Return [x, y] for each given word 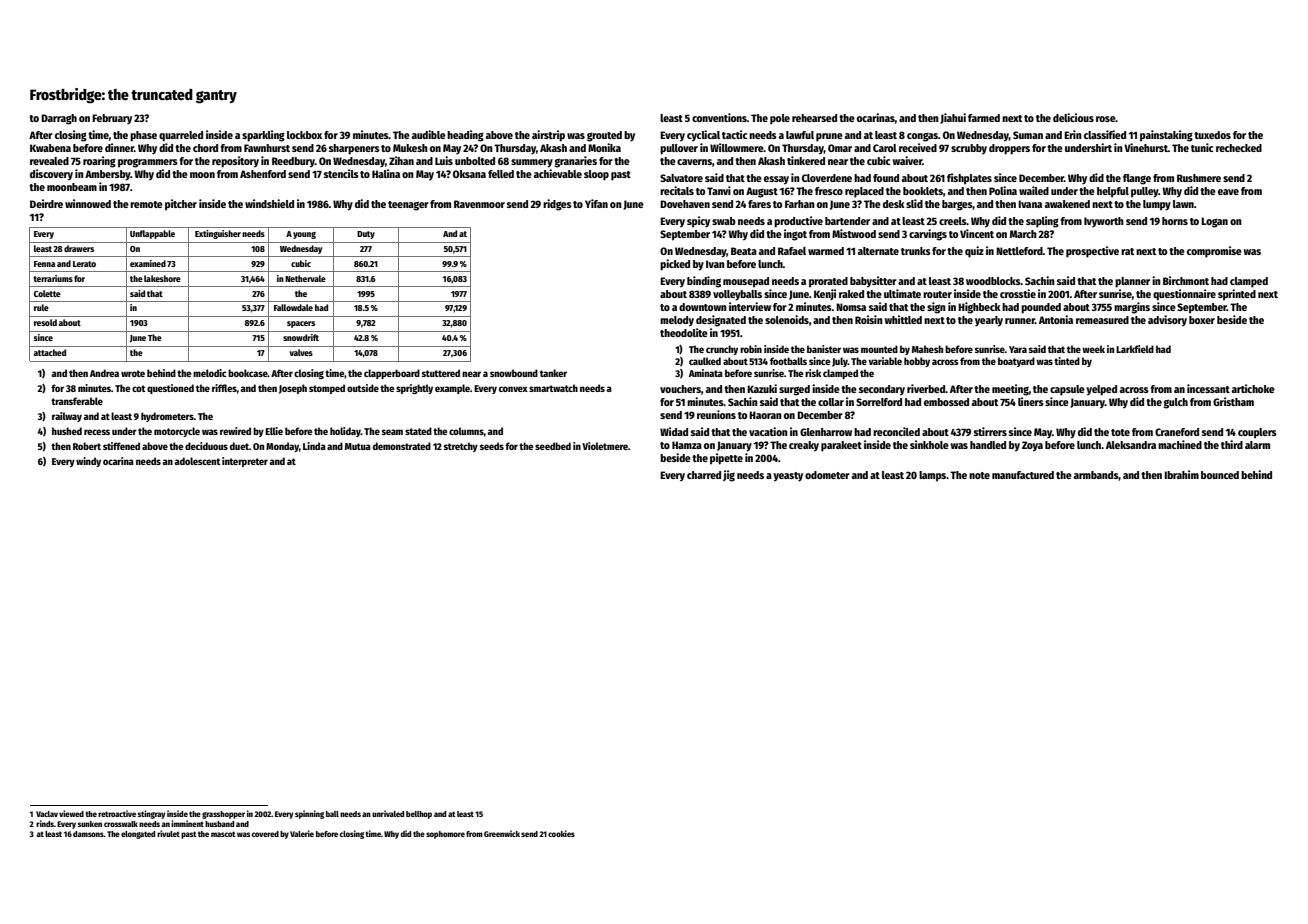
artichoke [1253, 388]
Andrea [104, 373]
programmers [148, 163]
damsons [88, 834]
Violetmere [605, 446]
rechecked [1239, 148]
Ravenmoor [479, 204]
